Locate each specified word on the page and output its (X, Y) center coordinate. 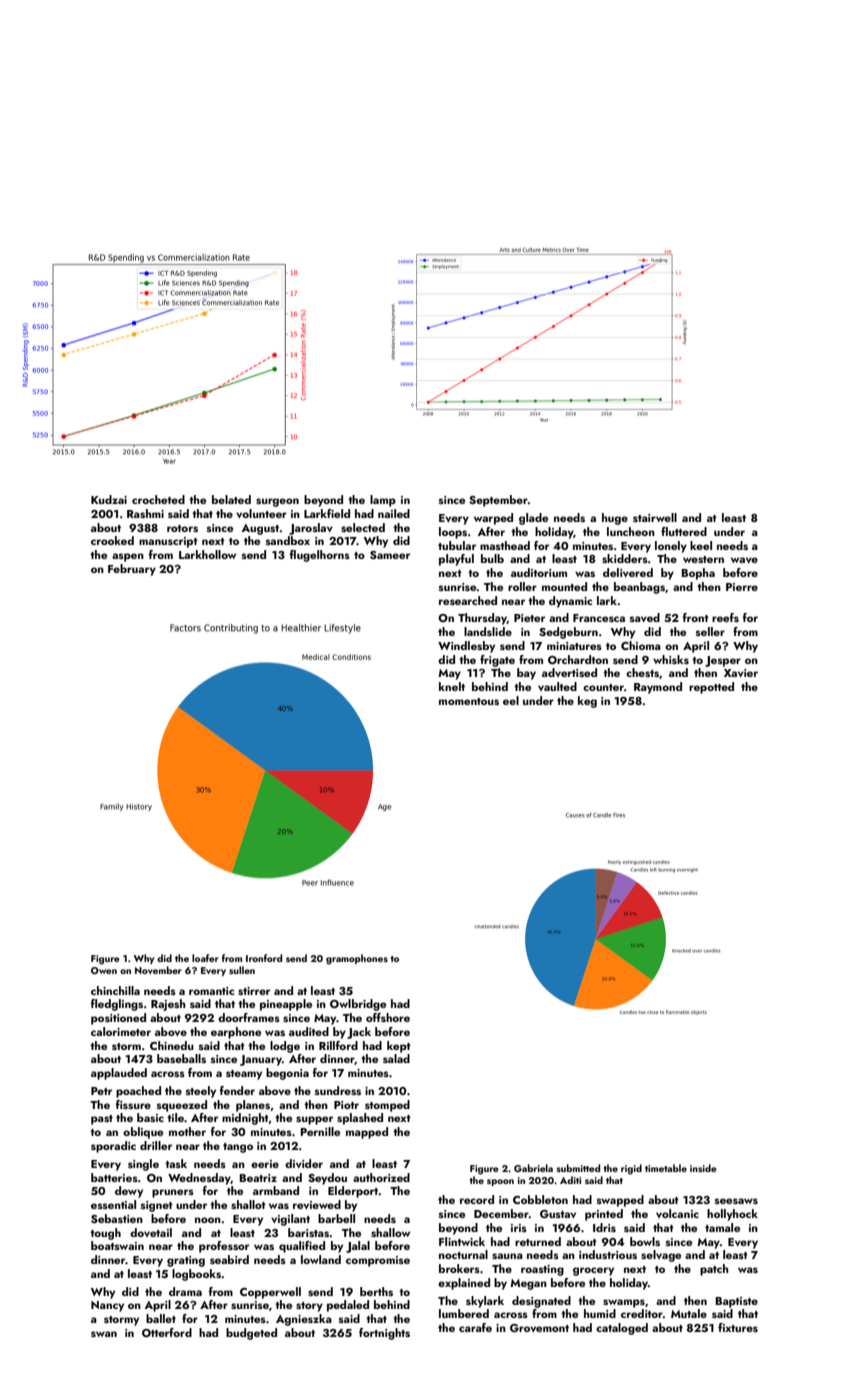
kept (399, 1047)
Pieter (529, 618)
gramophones (357, 959)
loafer (205, 958)
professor (224, 1247)
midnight (245, 1119)
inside (703, 1168)
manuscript (168, 542)
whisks (671, 659)
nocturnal (463, 1254)
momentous (469, 701)
